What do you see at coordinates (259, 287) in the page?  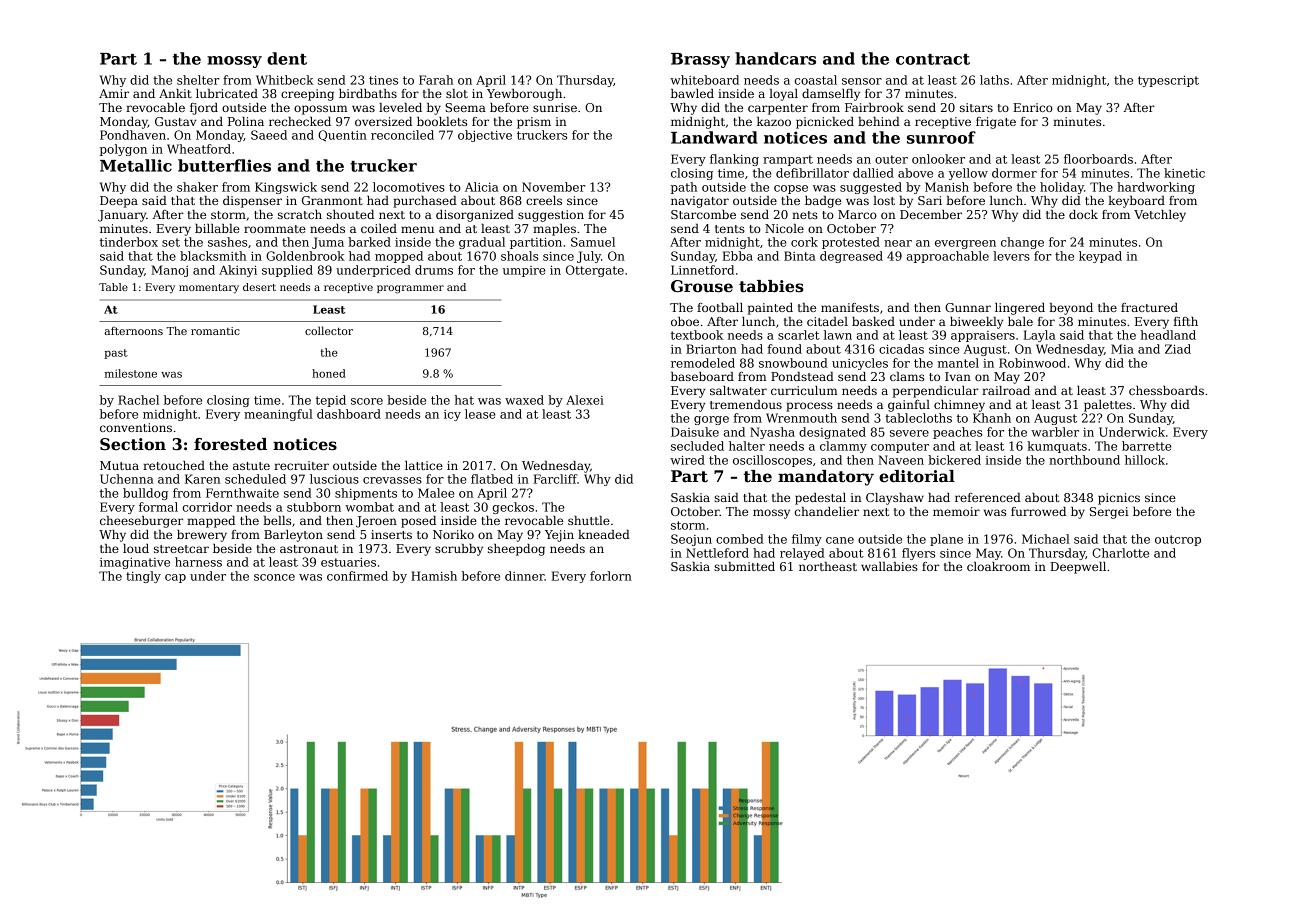 I see `desert` at bounding box center [259, 287].
